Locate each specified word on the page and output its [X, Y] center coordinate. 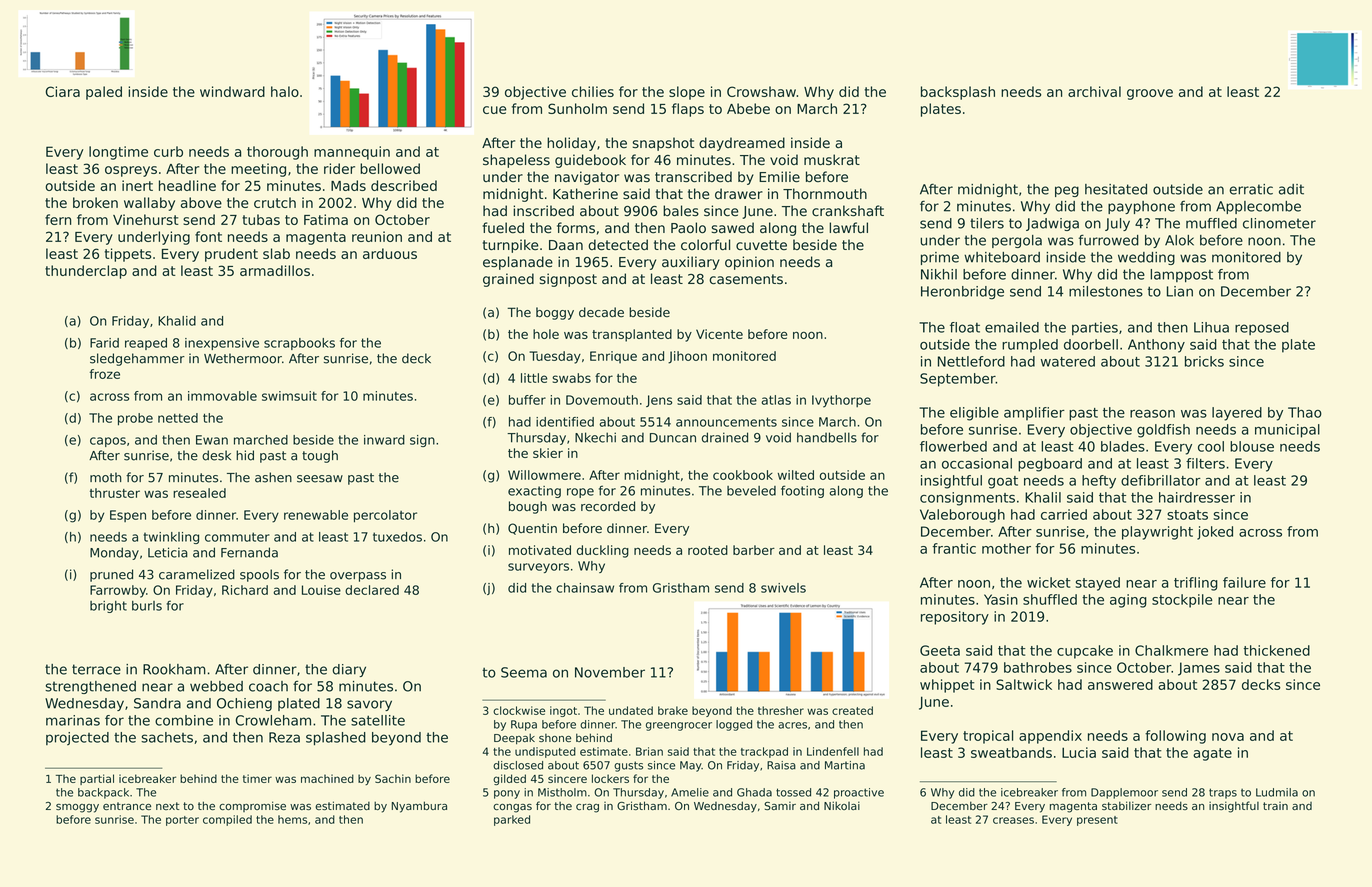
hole [546, 334]
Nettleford [971, 361]
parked [512, 820]
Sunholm [577, 108]
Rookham [174, 669]
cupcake [1085, 652]
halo [285, 91]
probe [135, 419]
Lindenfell [833, 751]
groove [1150, 94]
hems [292, 819]
